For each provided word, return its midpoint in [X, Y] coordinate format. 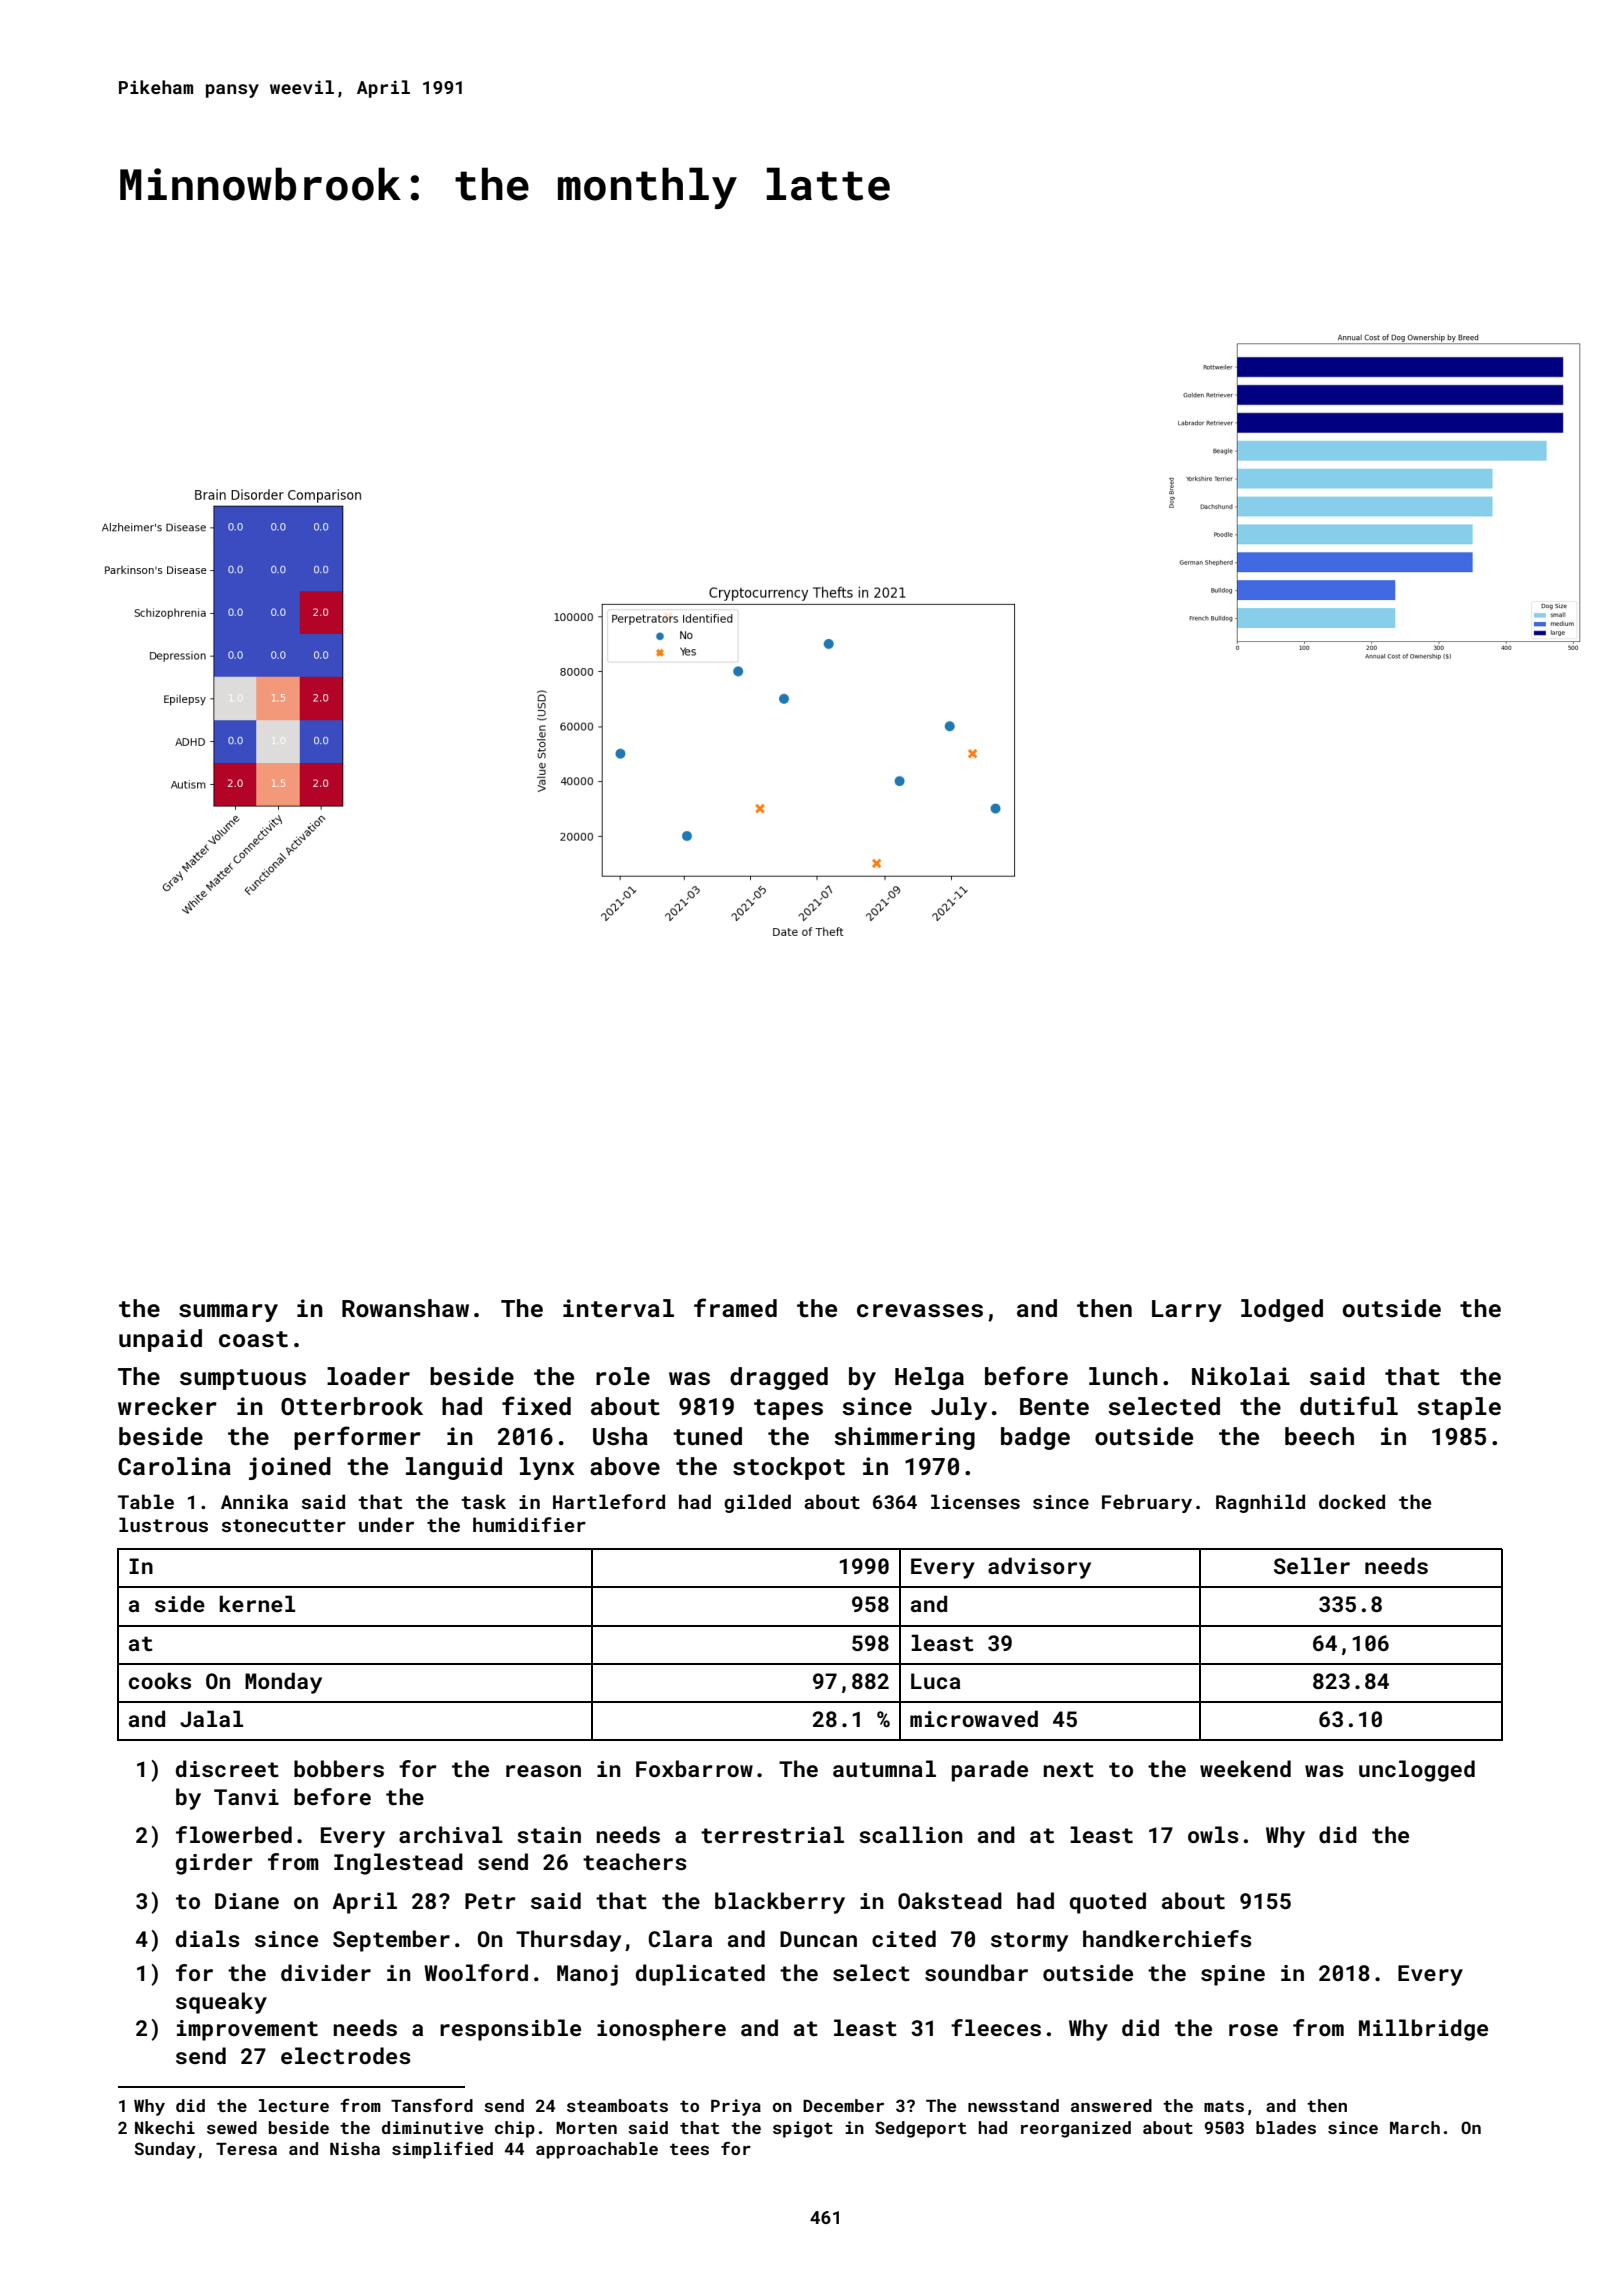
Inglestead [398, 1864]
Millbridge [1423, 2030]
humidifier [529, 1524]
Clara [680, 1938]
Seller [1312, 1565]
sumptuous [243, 1379]
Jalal [211, 1718]
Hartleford [609, 1501]
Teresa [246, 2149]
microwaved [974, 1718]
